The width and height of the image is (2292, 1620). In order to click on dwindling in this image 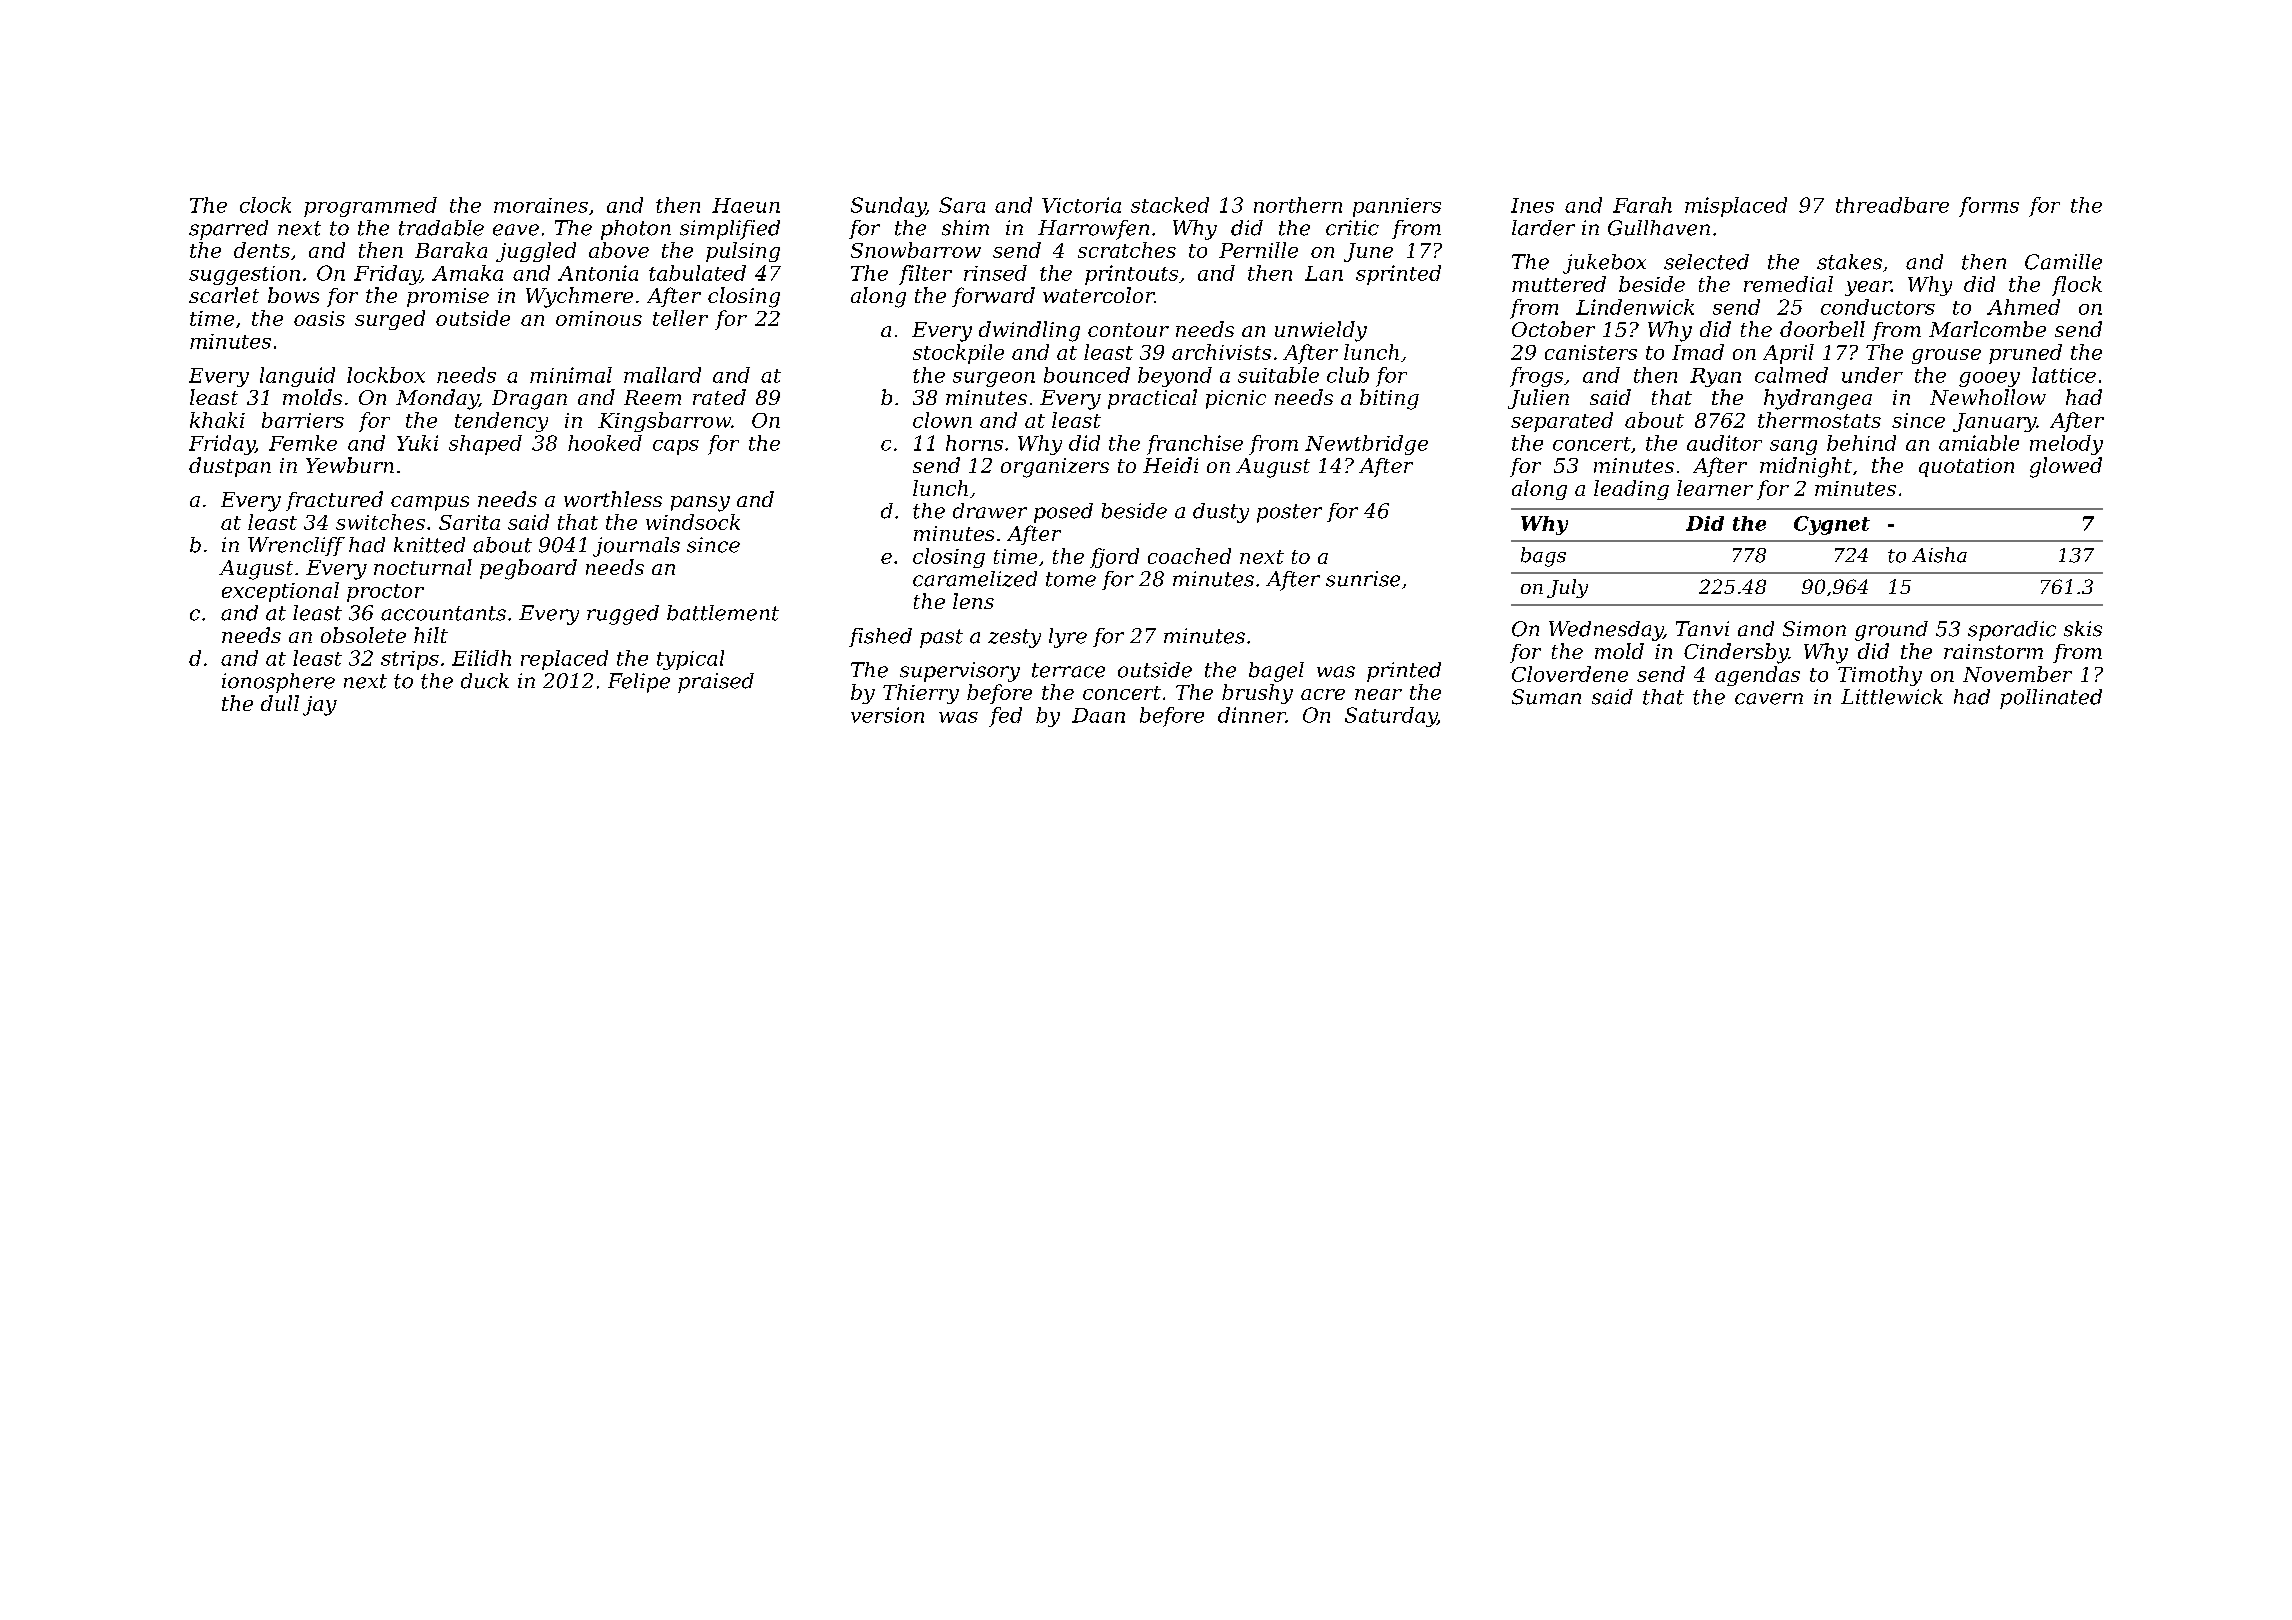, I will do `click(1029, 331)`.
